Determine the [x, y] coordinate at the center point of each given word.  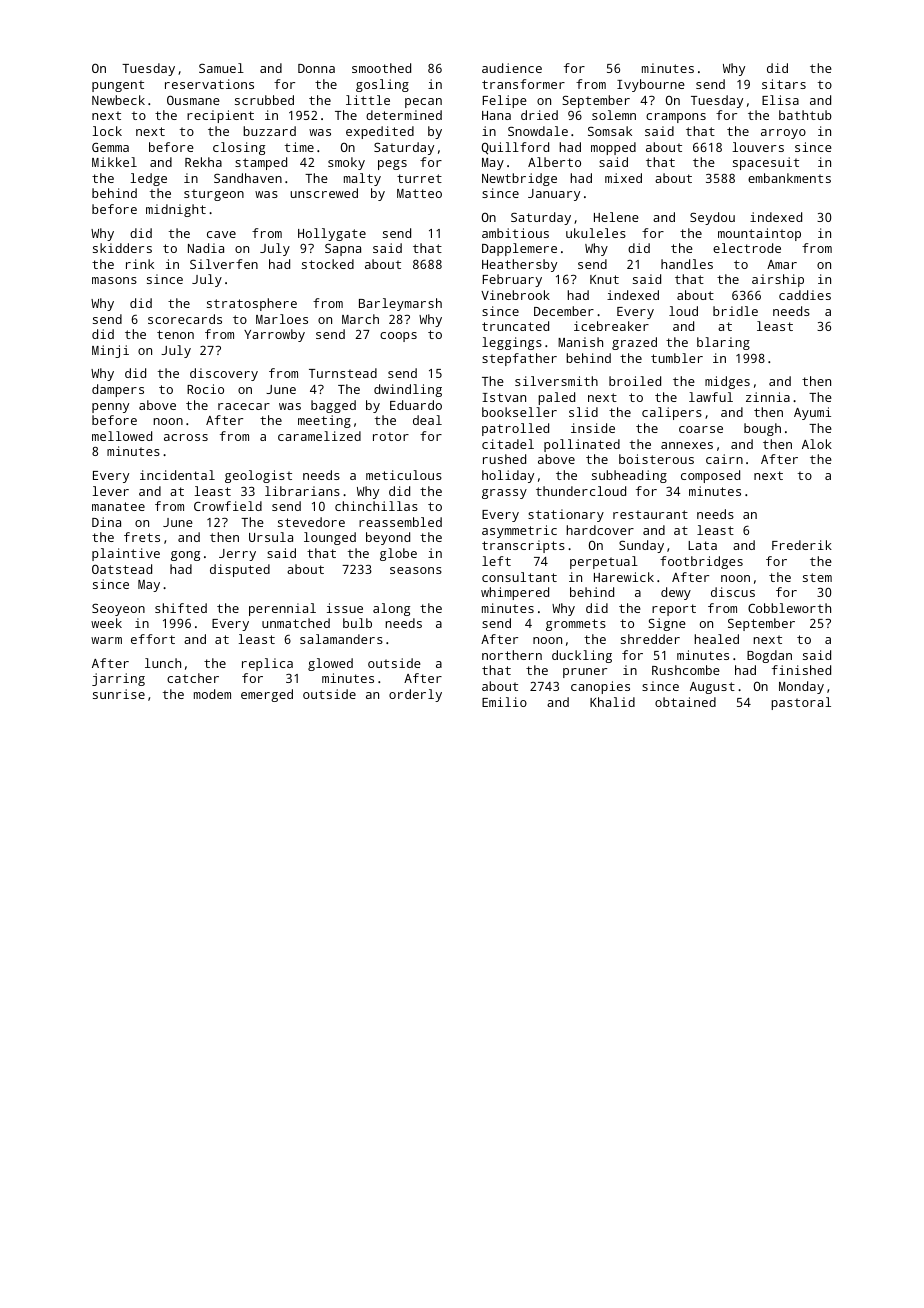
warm [106, 640]
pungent [118, 86]
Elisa [780, 100]
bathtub [805, 115]
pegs [392, 165]
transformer [523, 84]
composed [710, 476]
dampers [118, 390]
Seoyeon [118, 609]
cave [221, 234]
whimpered [515, 593]
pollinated [582, 445]
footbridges [701, 562]
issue [345, 608]
